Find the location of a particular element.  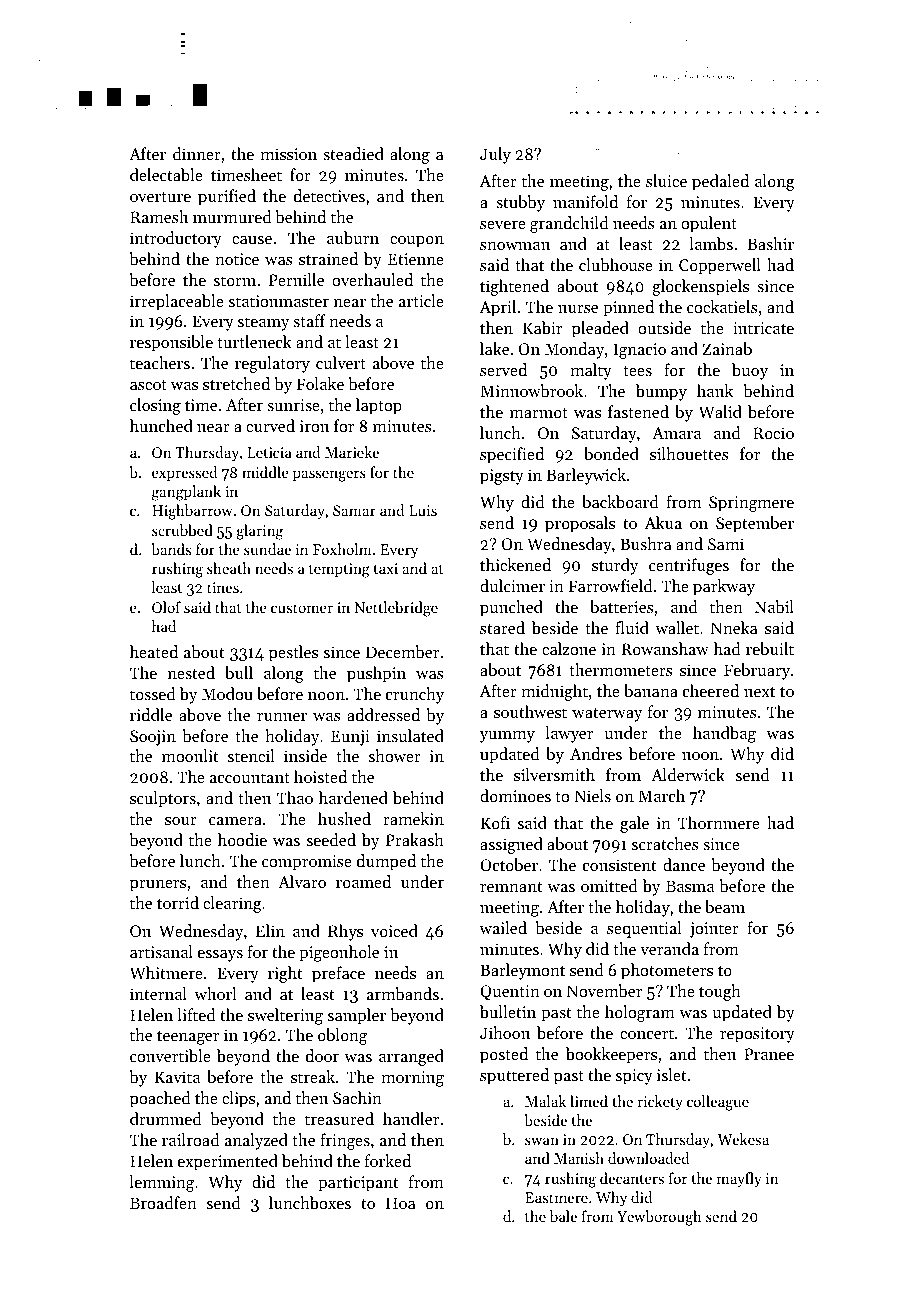

Broadfen is located at coordinates (163, 1202).
